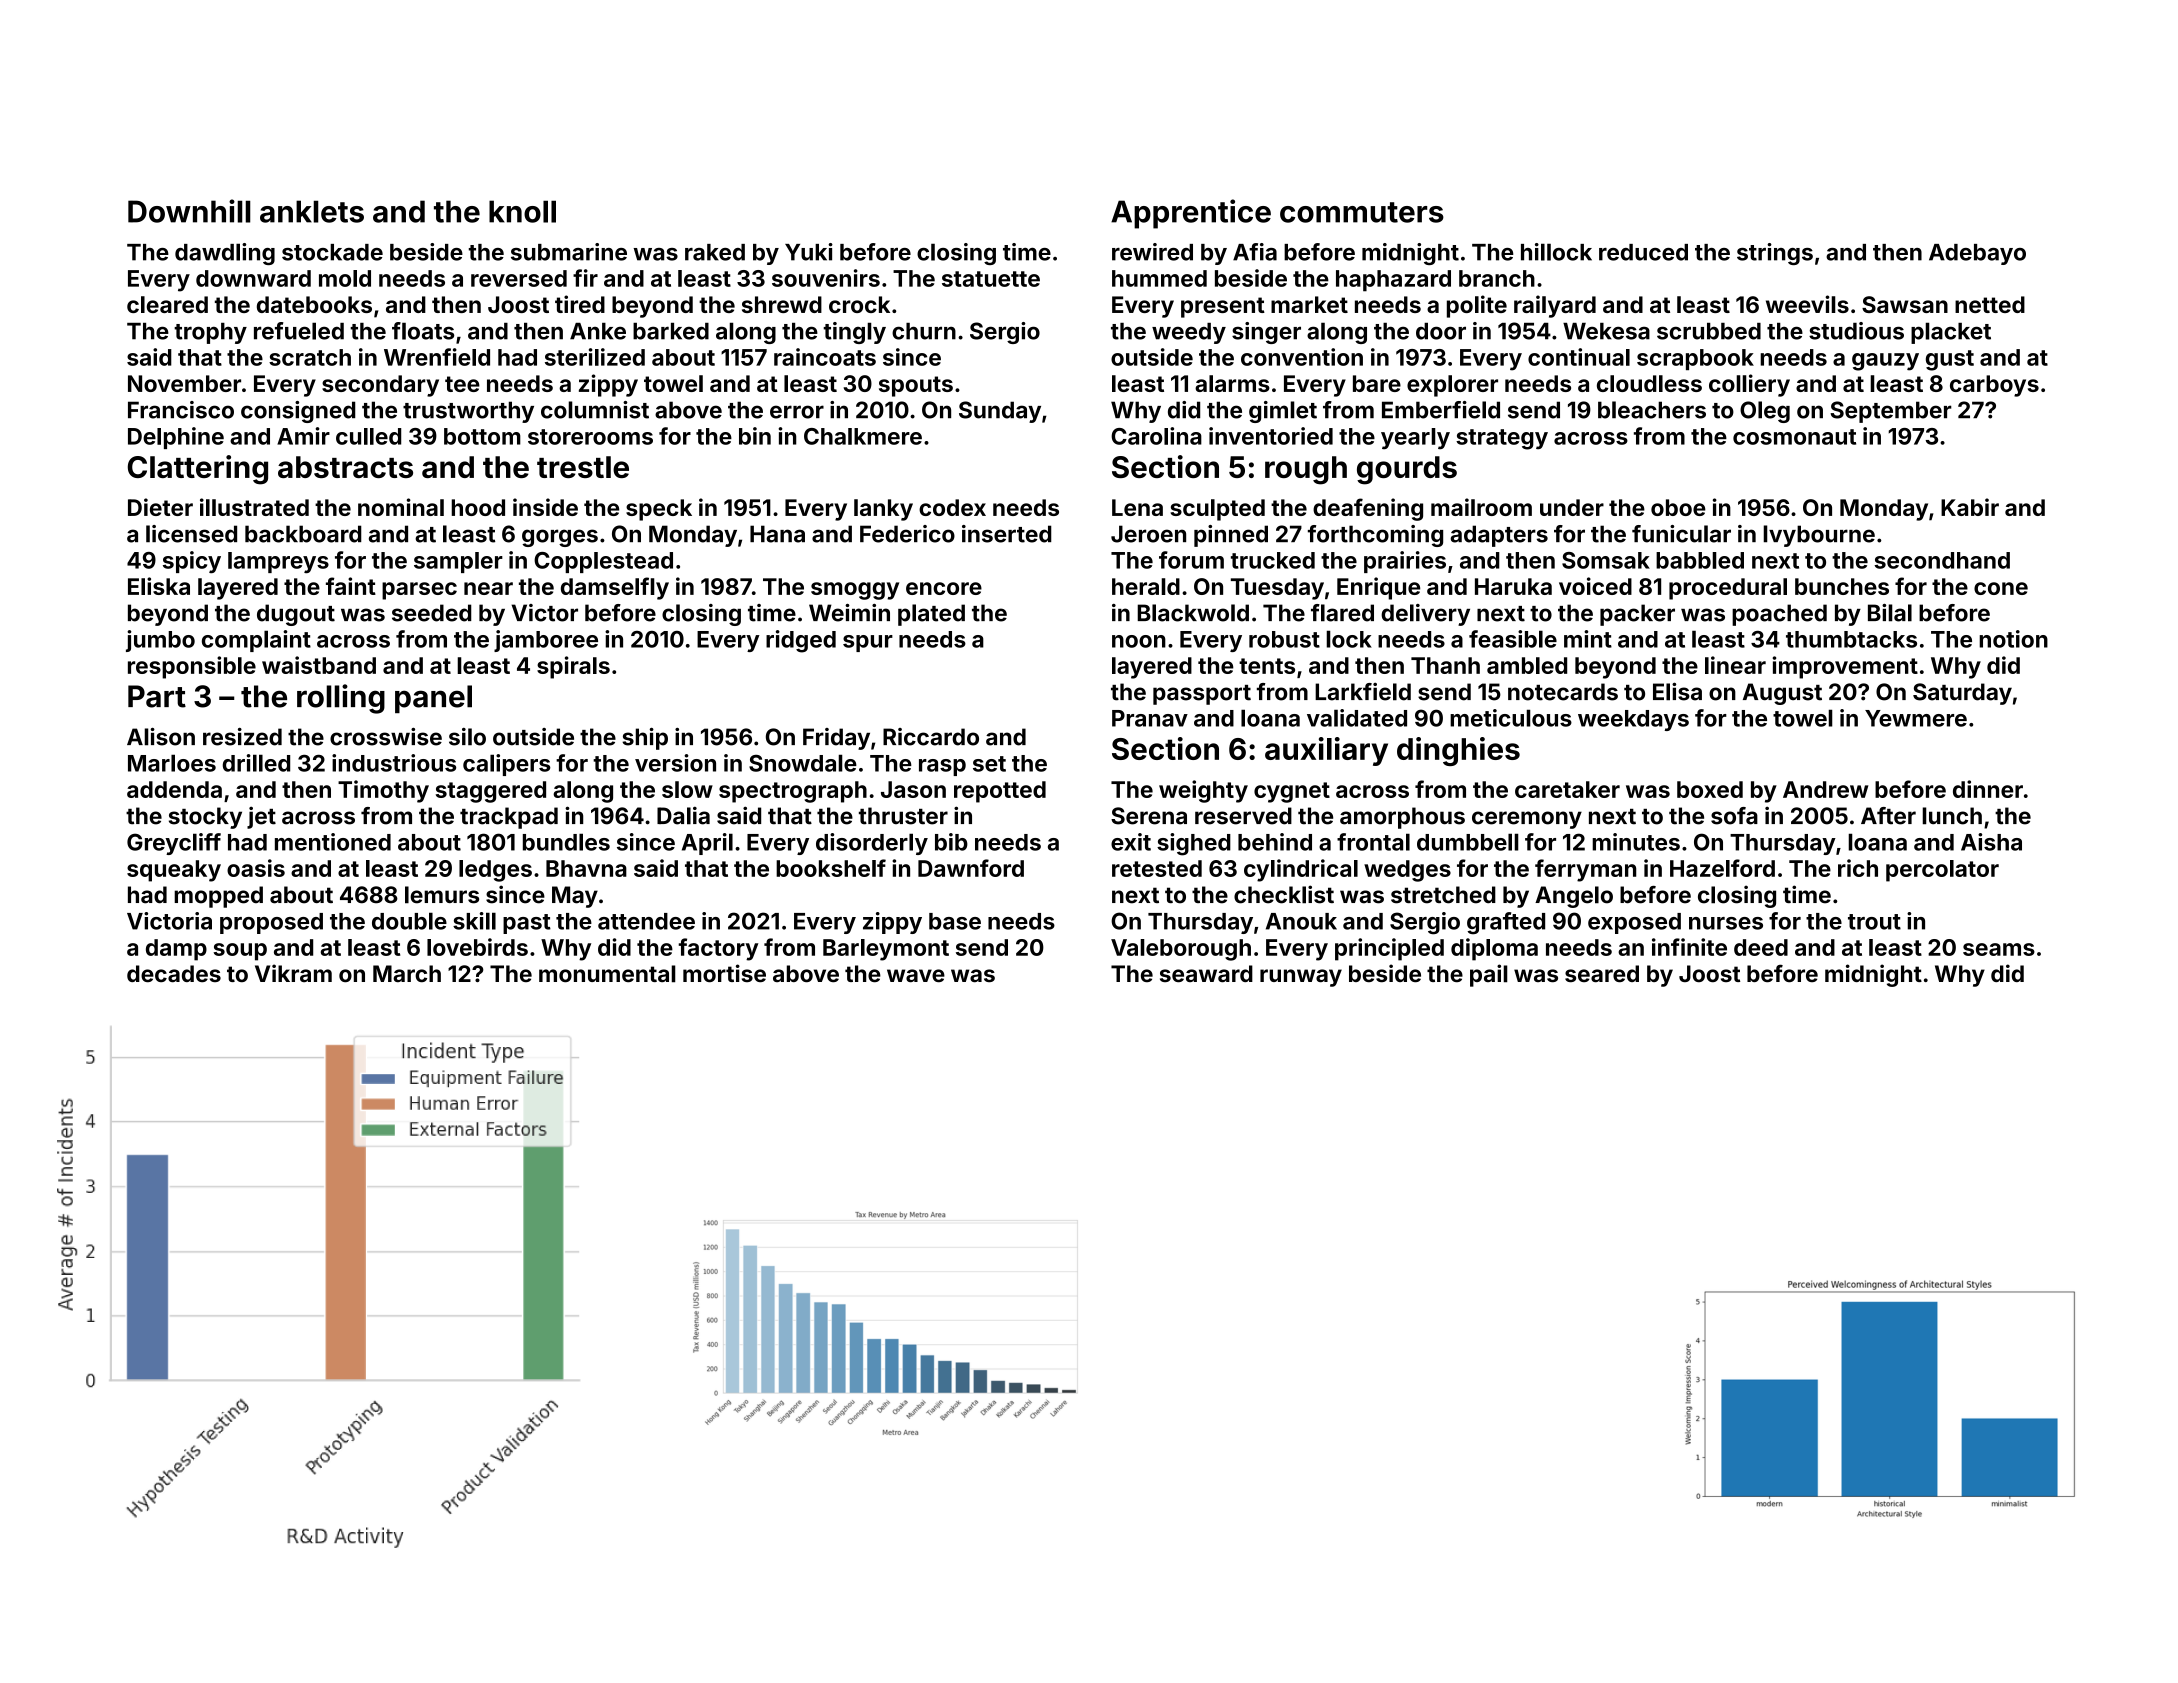  I want to click on weevils, so click(1807, 304).
